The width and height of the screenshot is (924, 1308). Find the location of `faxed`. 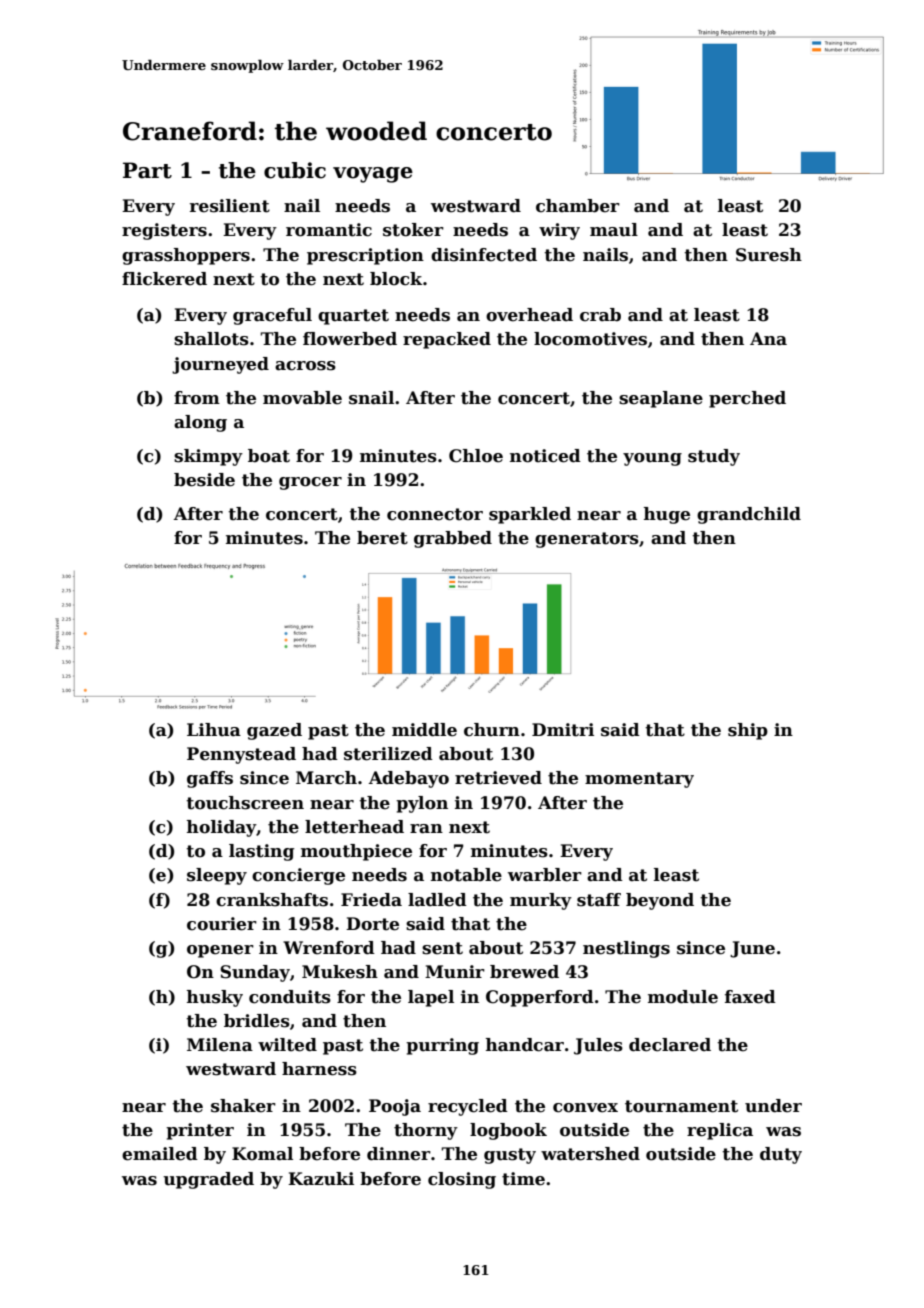

faxed is located at coordinates (750, 997).
